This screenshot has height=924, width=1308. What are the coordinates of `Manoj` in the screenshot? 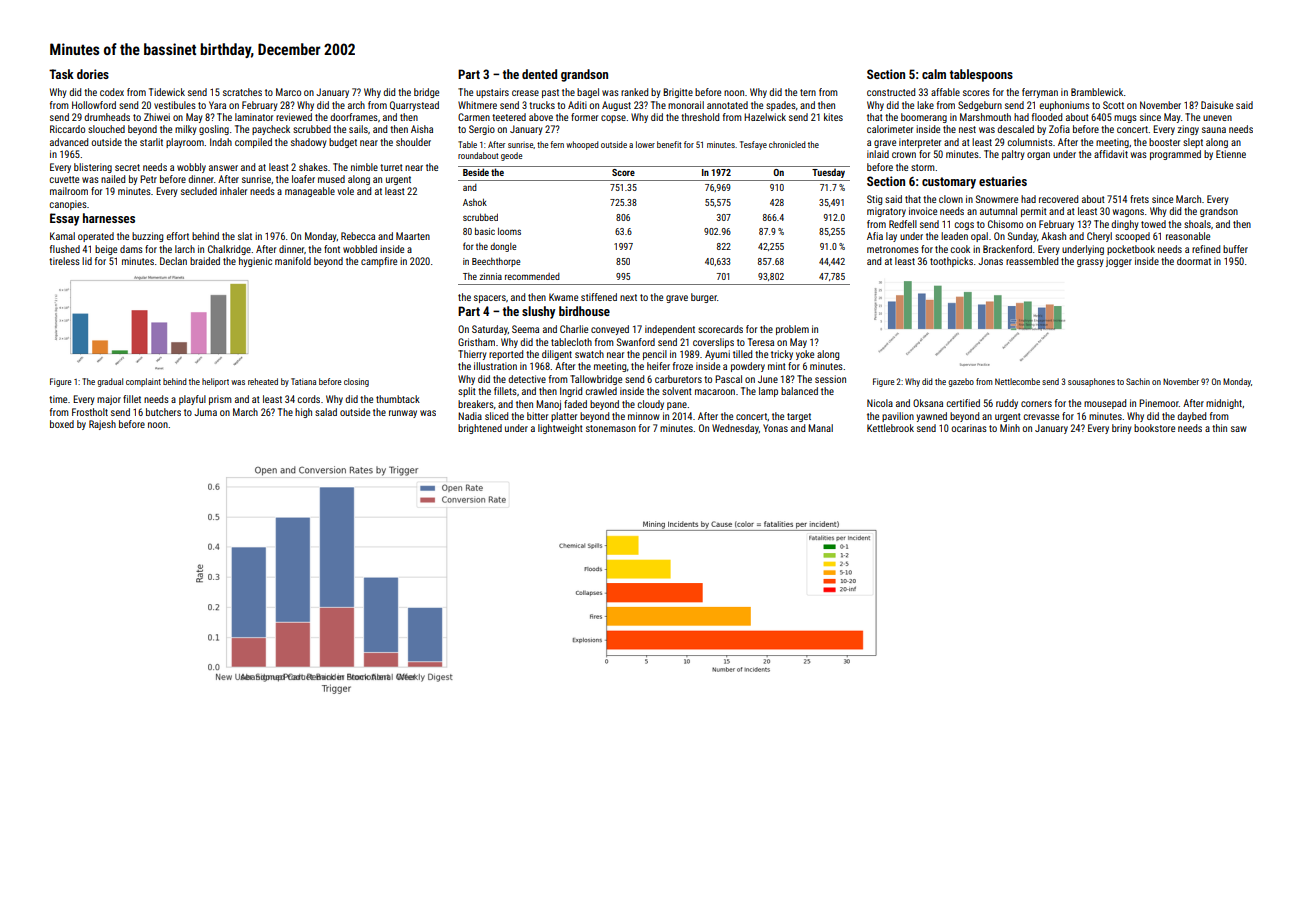 It's located at (548, 405).
